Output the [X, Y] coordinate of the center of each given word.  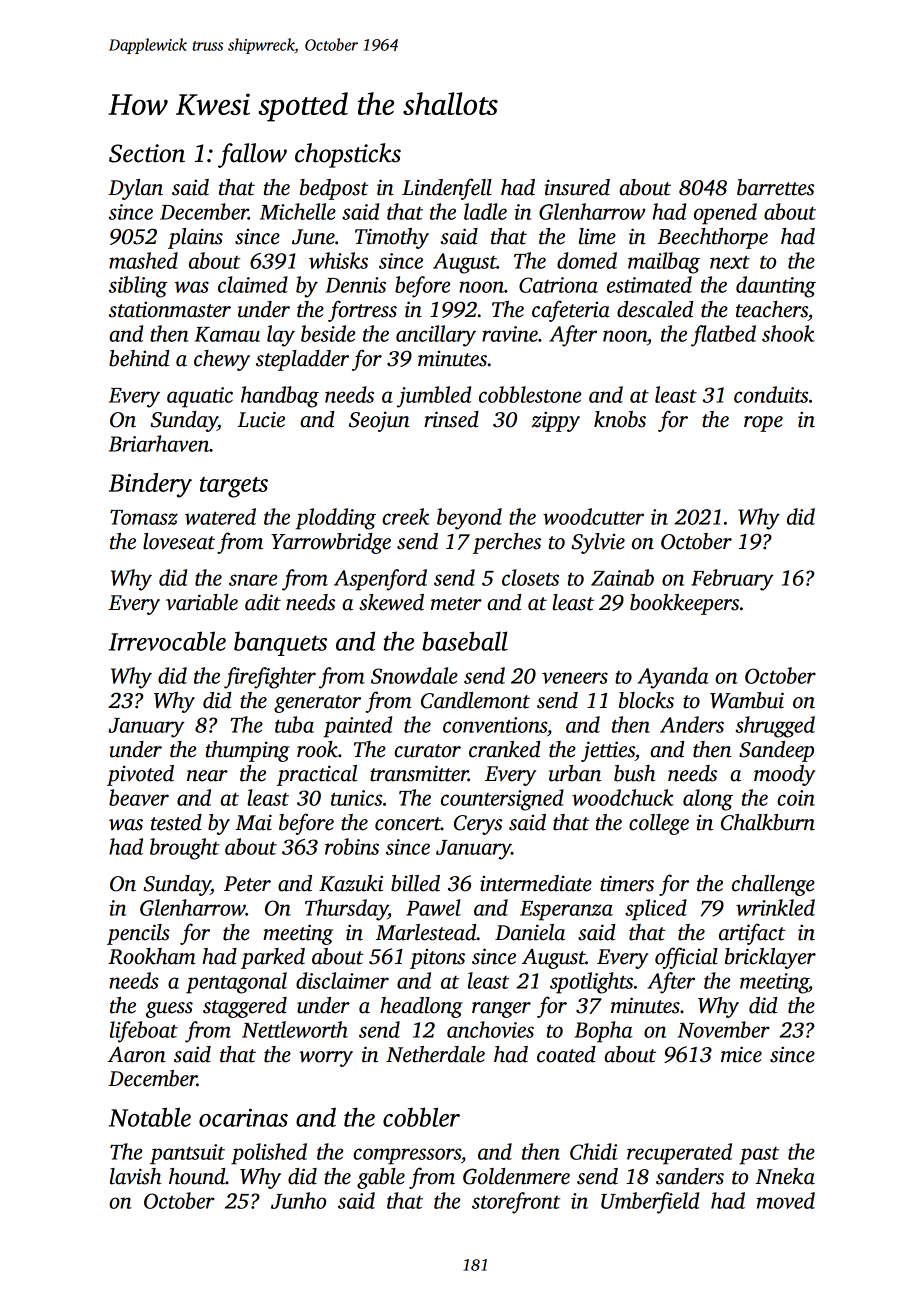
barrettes [775, 187]
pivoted [140, 775]
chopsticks [348, 155]
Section [147, 153]
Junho [298, 1200]
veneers [575, 678]
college [659, 824]
